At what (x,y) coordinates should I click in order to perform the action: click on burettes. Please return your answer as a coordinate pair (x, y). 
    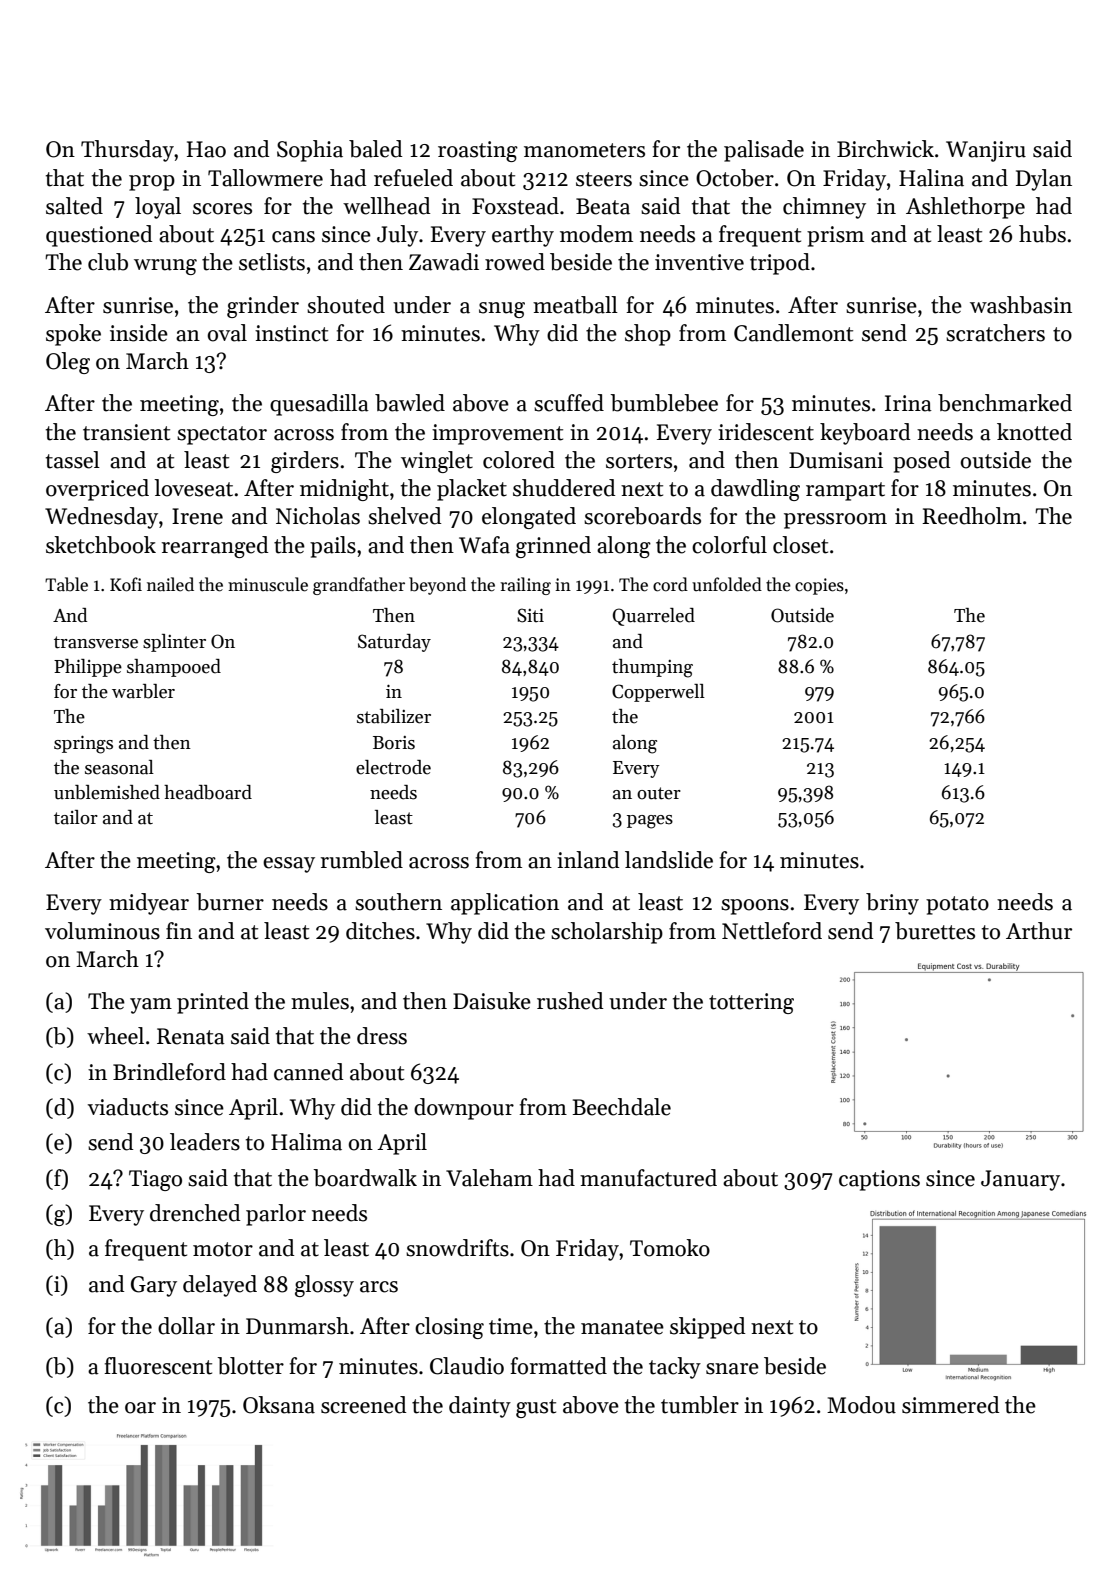
    Looking at the image, I should click on (935, 931).
